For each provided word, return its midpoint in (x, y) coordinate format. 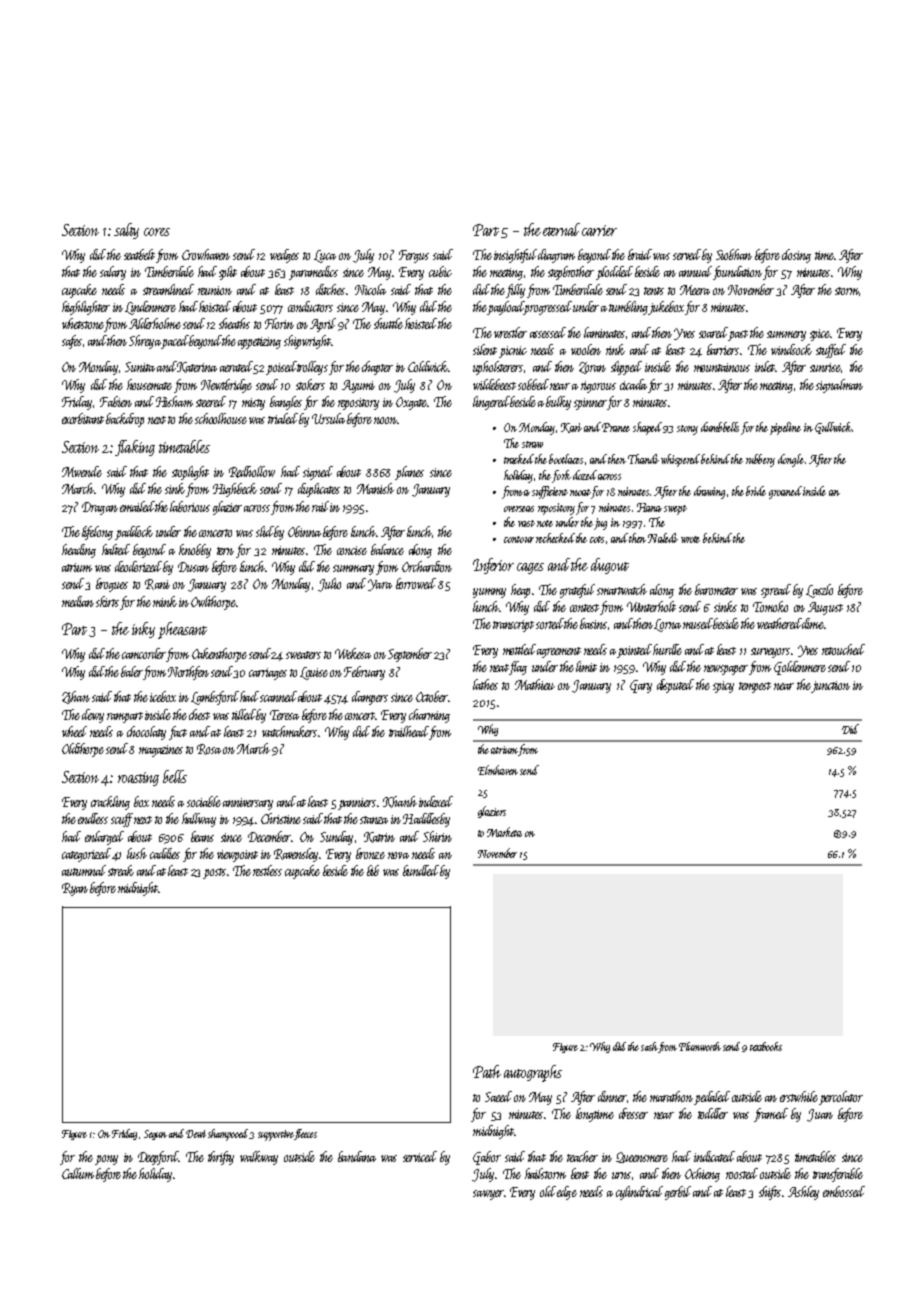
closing (796, 256)
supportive (276, 1135)
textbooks (766, 1046)
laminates (604, 332)
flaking (135, 448)
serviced (420, 1156)
